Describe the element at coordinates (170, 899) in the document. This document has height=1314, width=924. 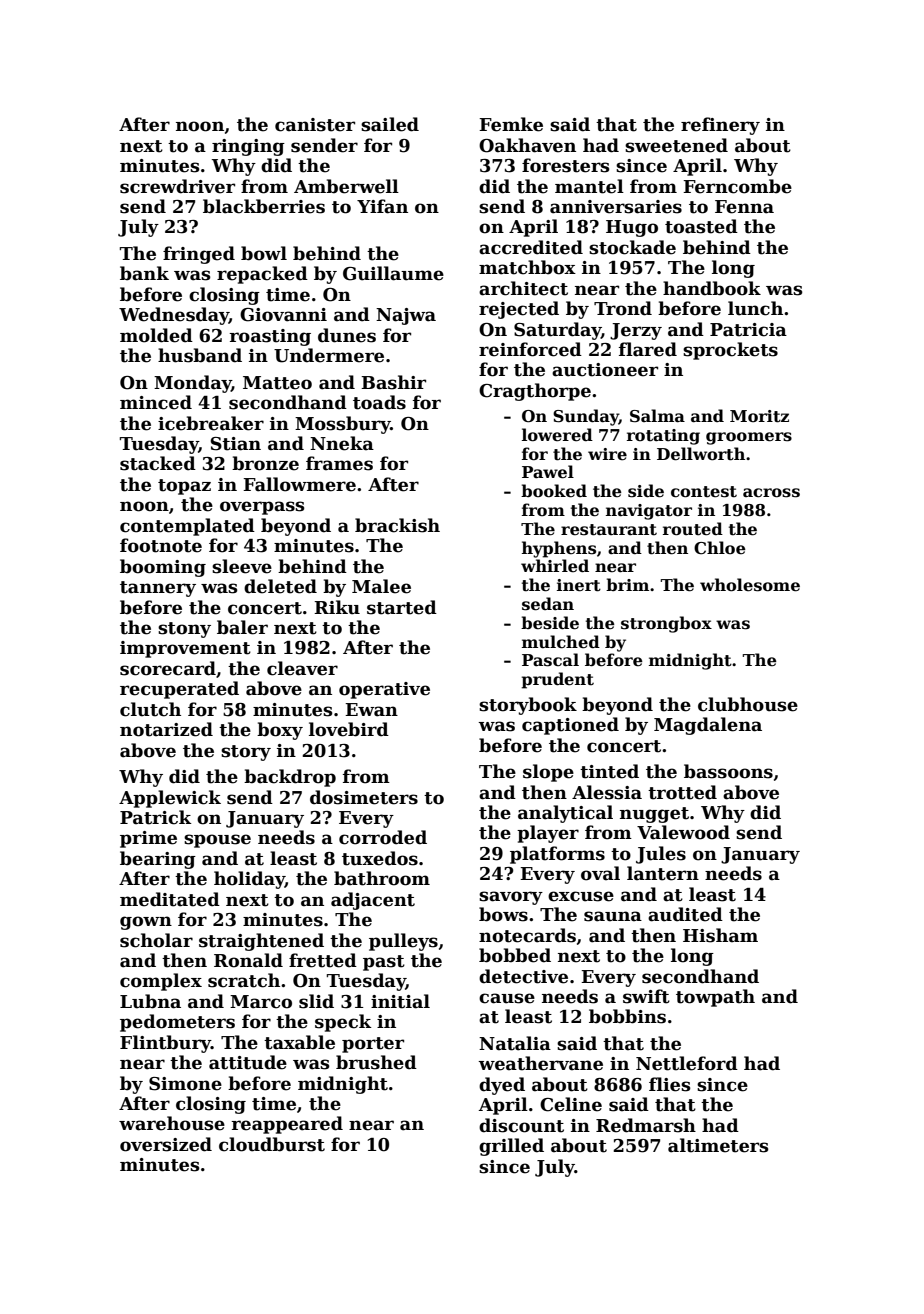
I see `meditated` at that location.
